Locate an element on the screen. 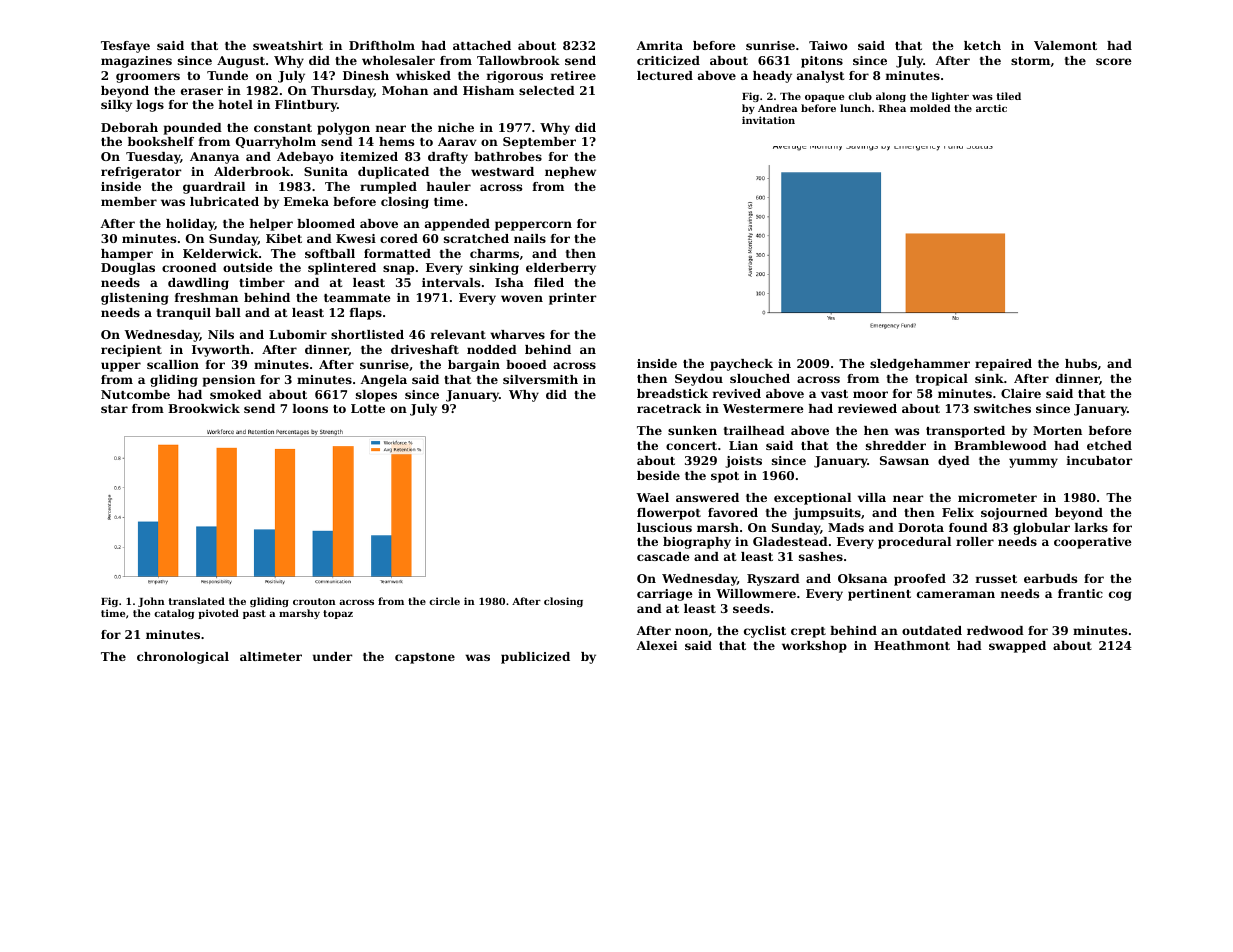  noon is located at coordinates (691, 631).
